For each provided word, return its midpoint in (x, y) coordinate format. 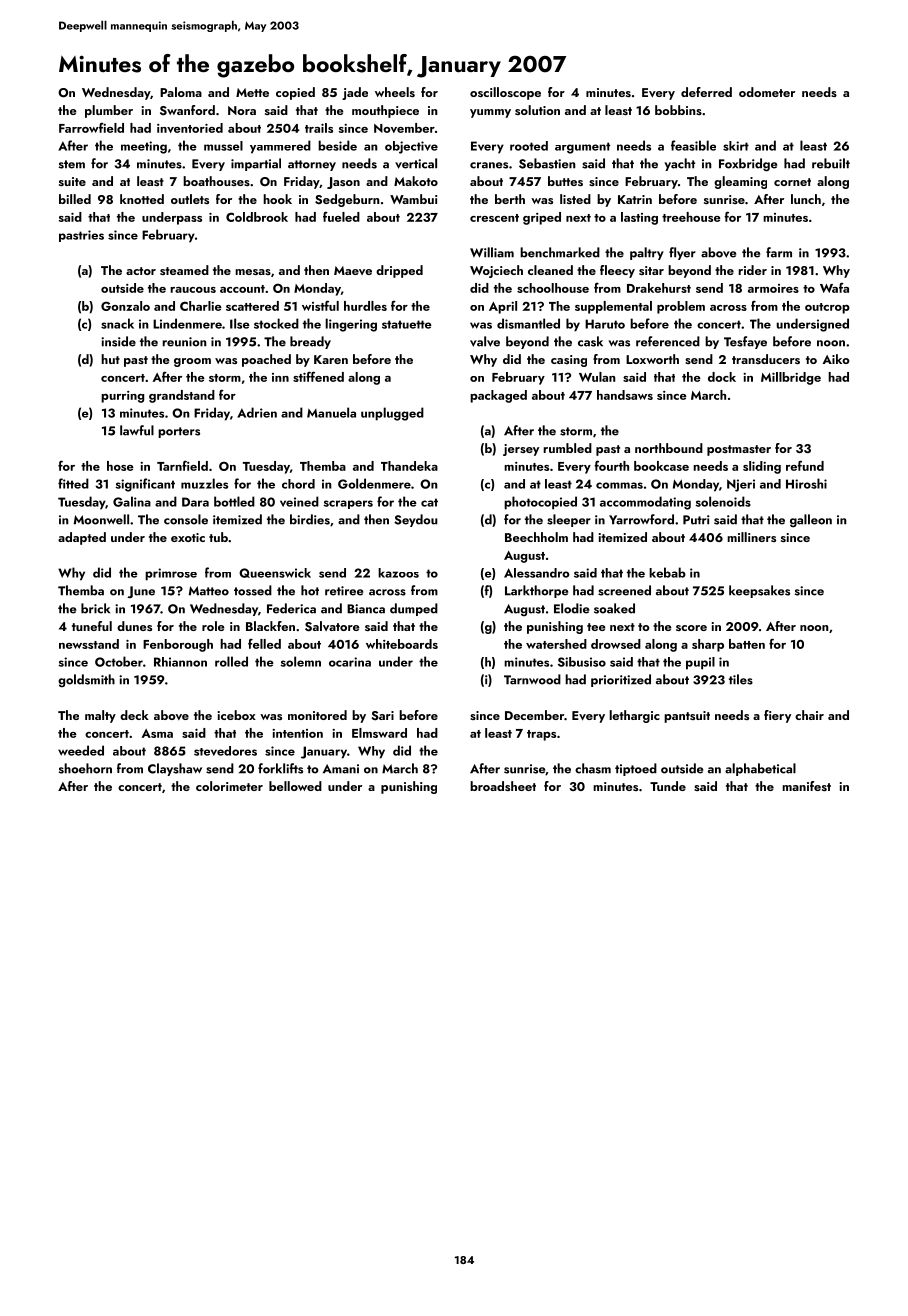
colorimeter (229, 786)
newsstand (89, 644)
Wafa (834, 287)
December (534, 715)
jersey (521, 450)
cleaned (550, 270)
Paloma (181, 92)
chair (809, 715)
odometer (767, 92)
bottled (234, 501)
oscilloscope (505, 93)
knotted (142, 199)
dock (722, 377)
